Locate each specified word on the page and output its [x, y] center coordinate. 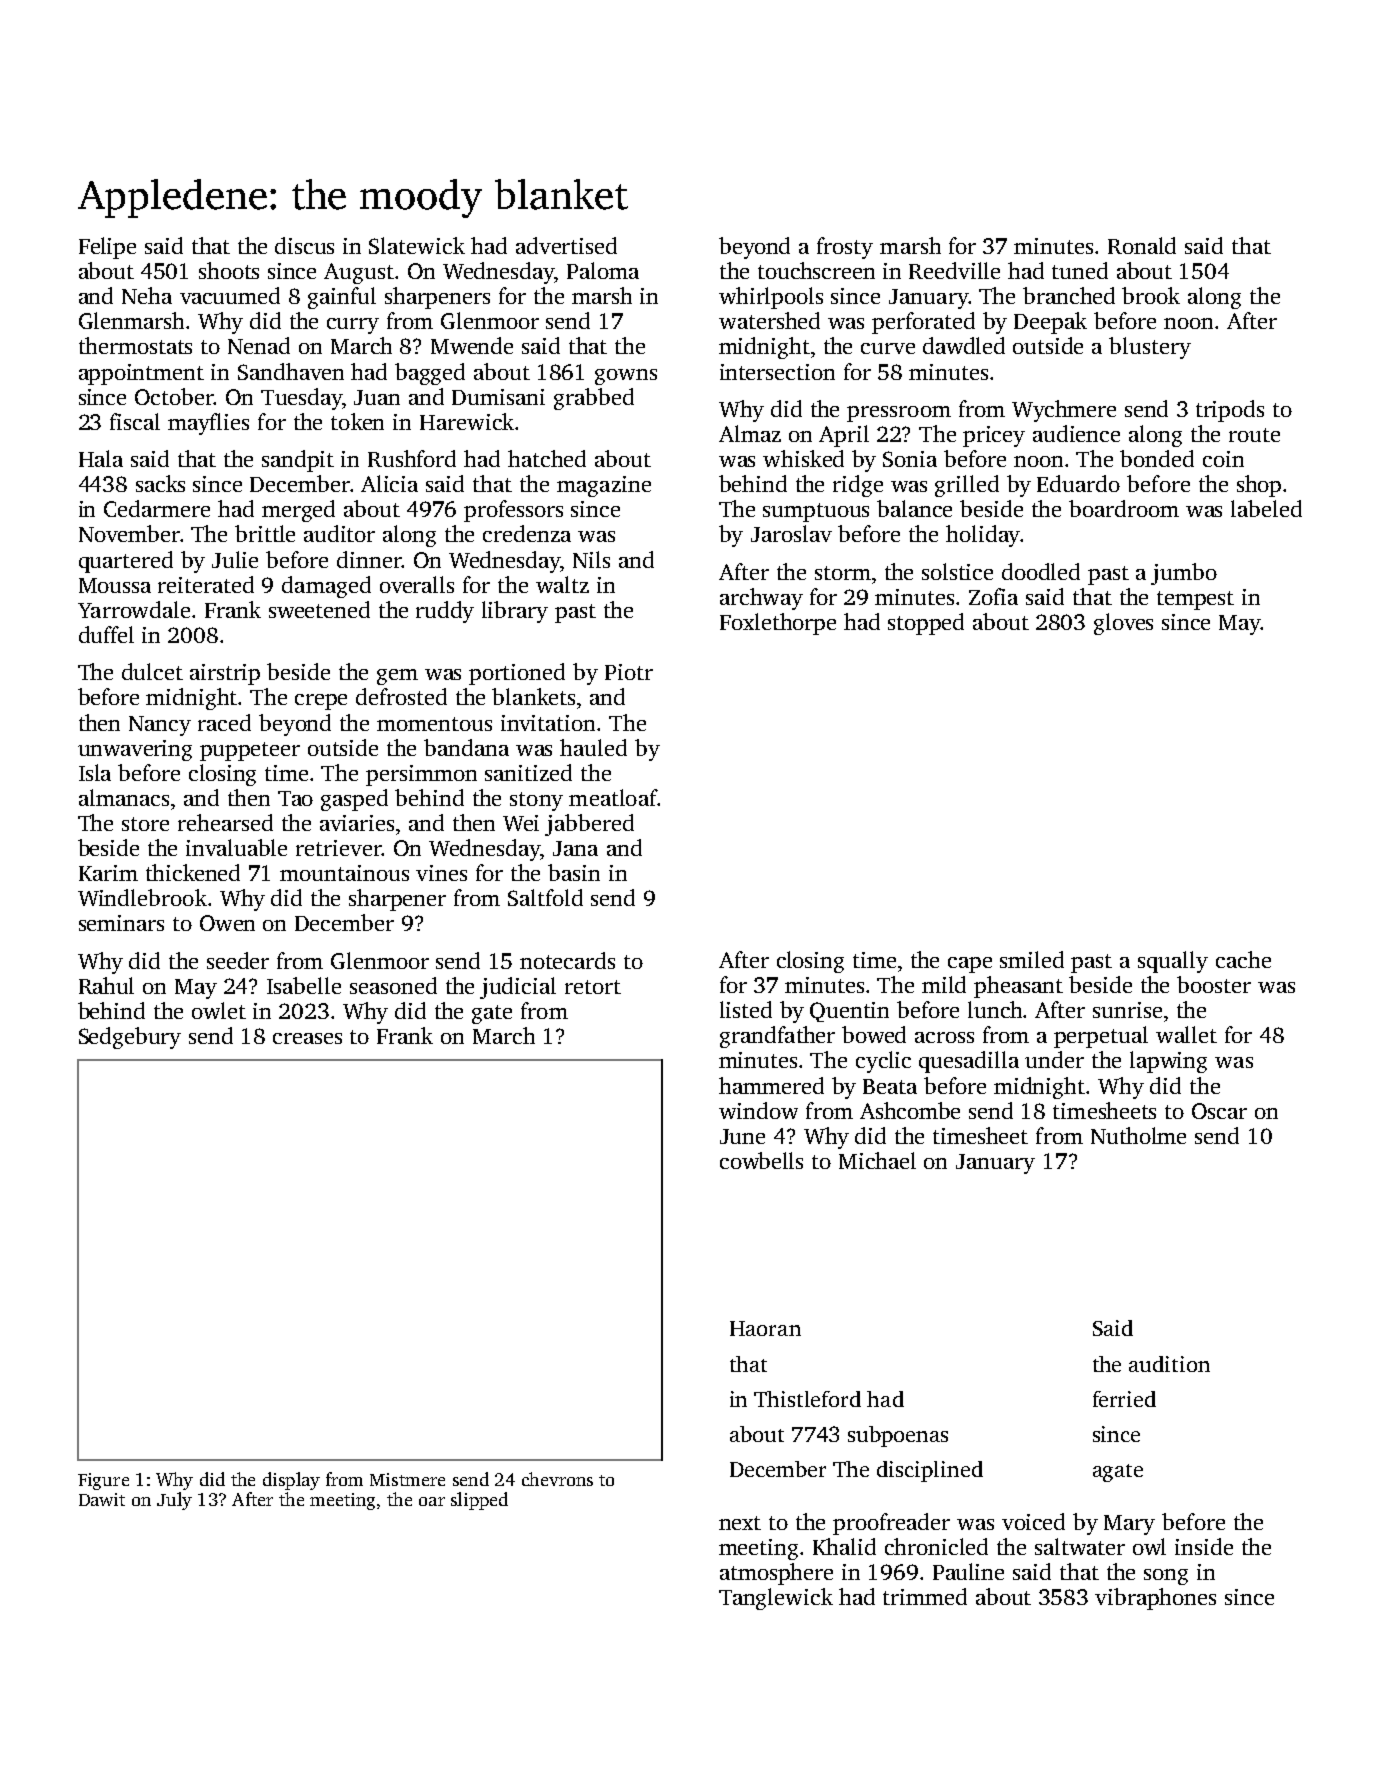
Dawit [102, 1499]
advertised [566, 245]
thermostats [135, 345]
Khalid [844, 1546]
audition [1169, 1364]
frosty [845, 248]
